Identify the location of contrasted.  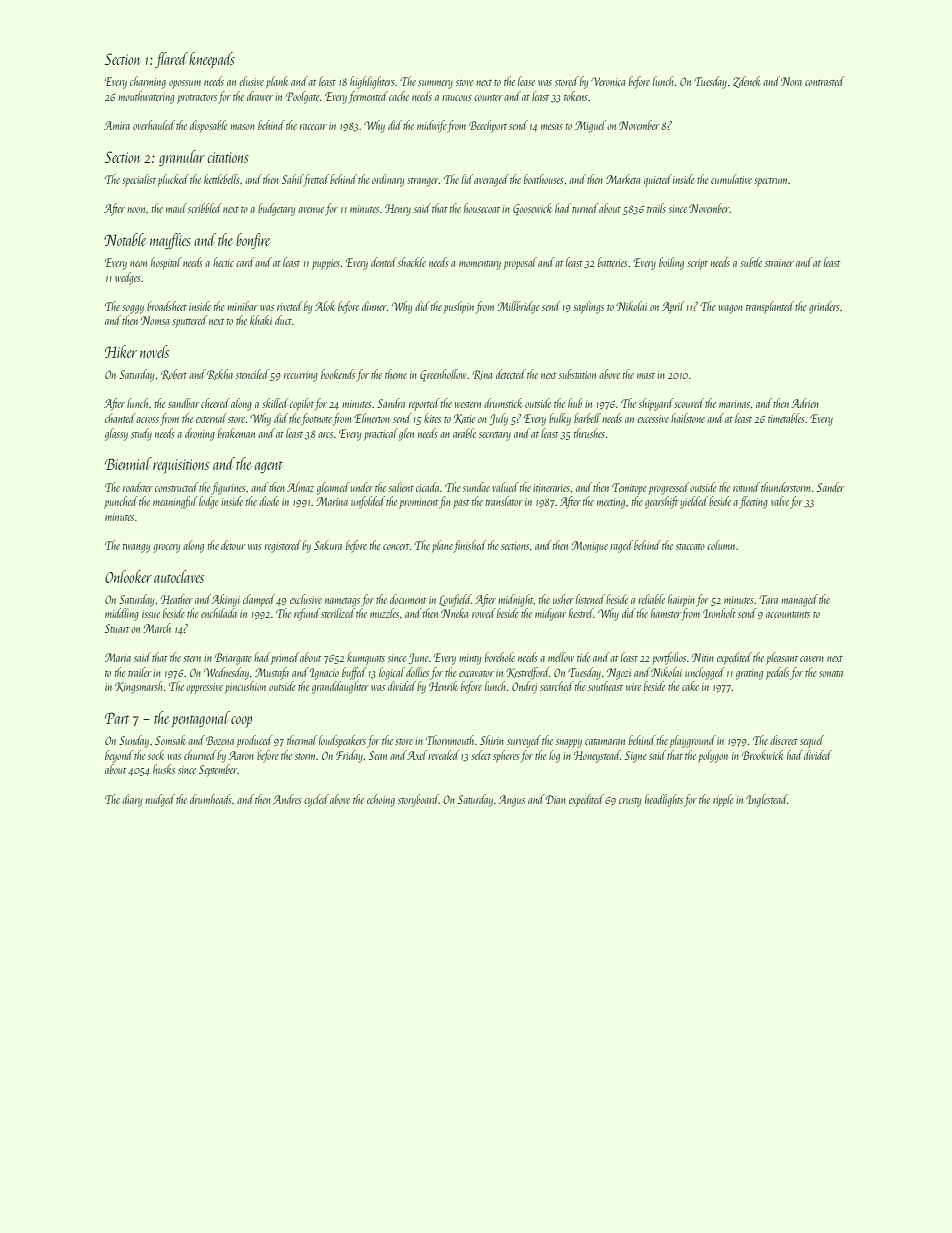
(825, 81).
